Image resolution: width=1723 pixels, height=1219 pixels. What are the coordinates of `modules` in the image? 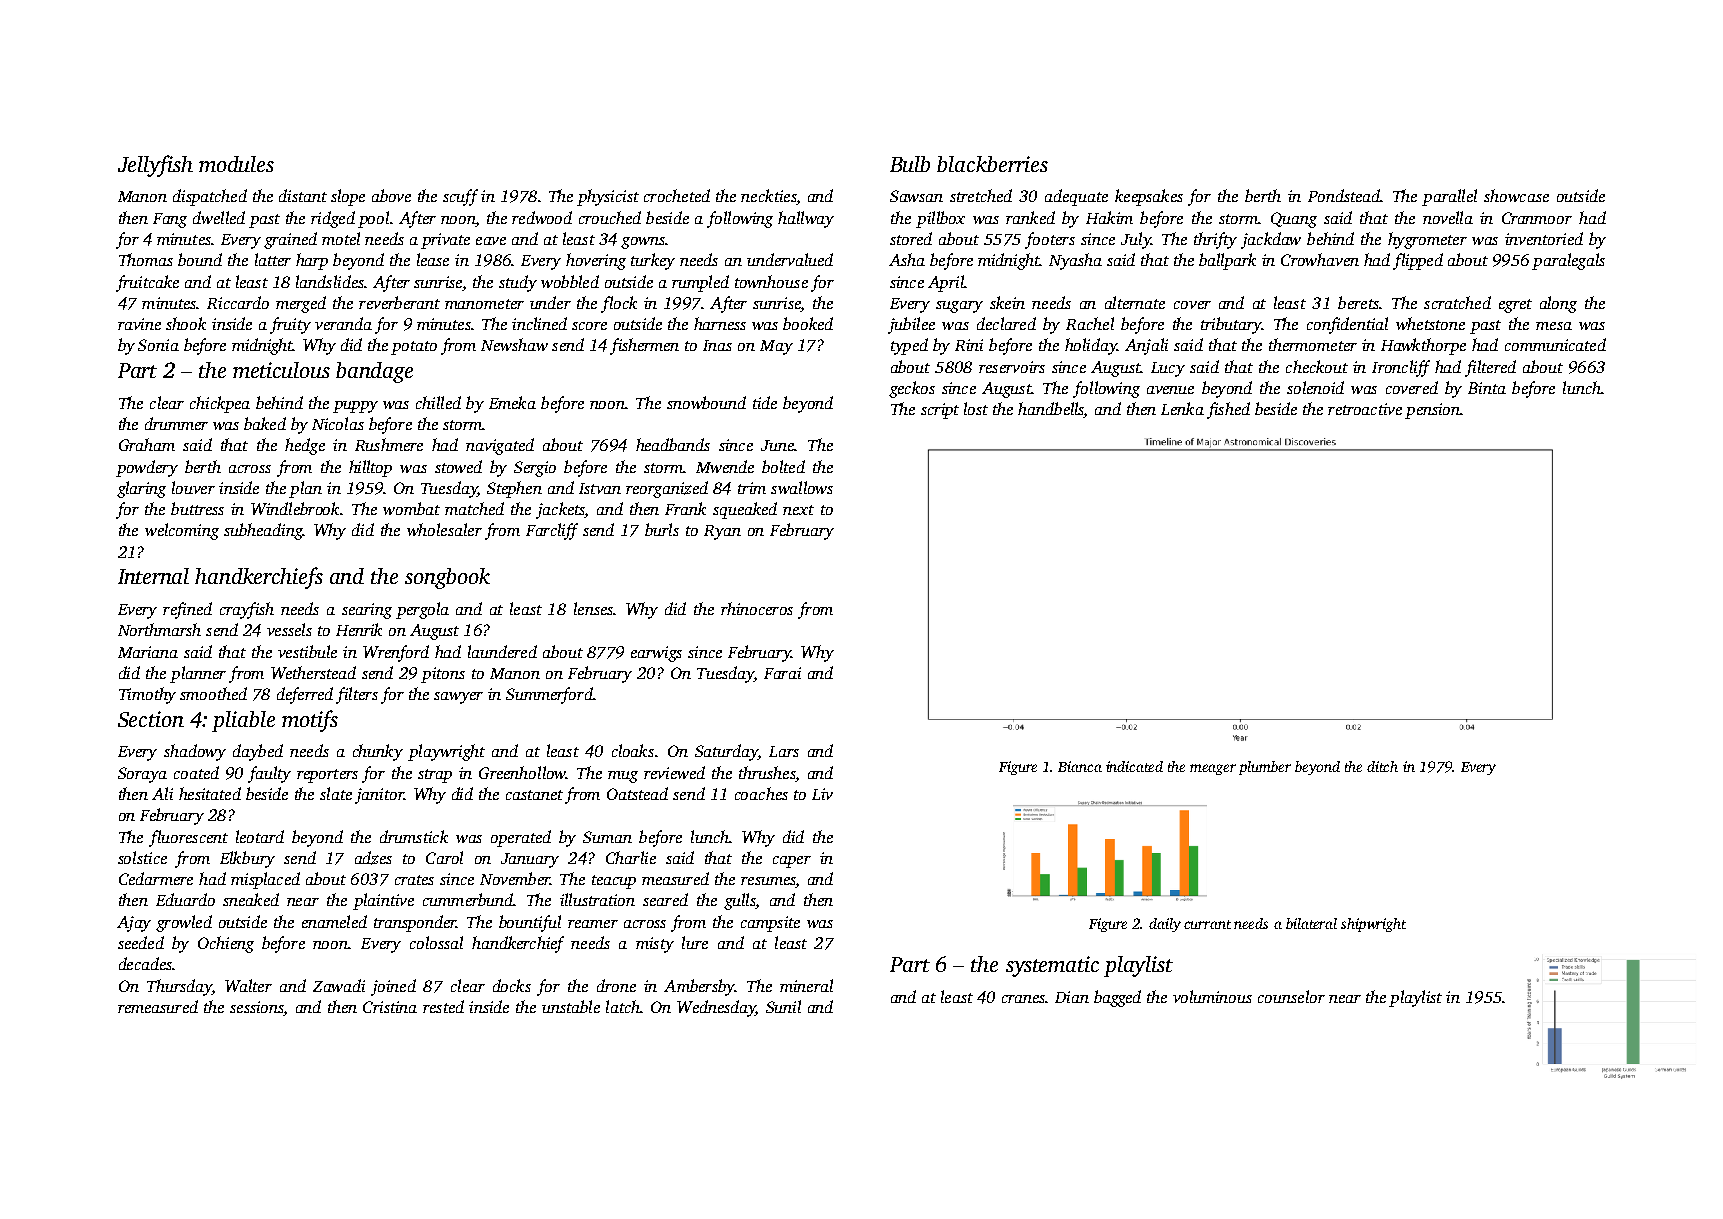 It's located at (236, 164).
